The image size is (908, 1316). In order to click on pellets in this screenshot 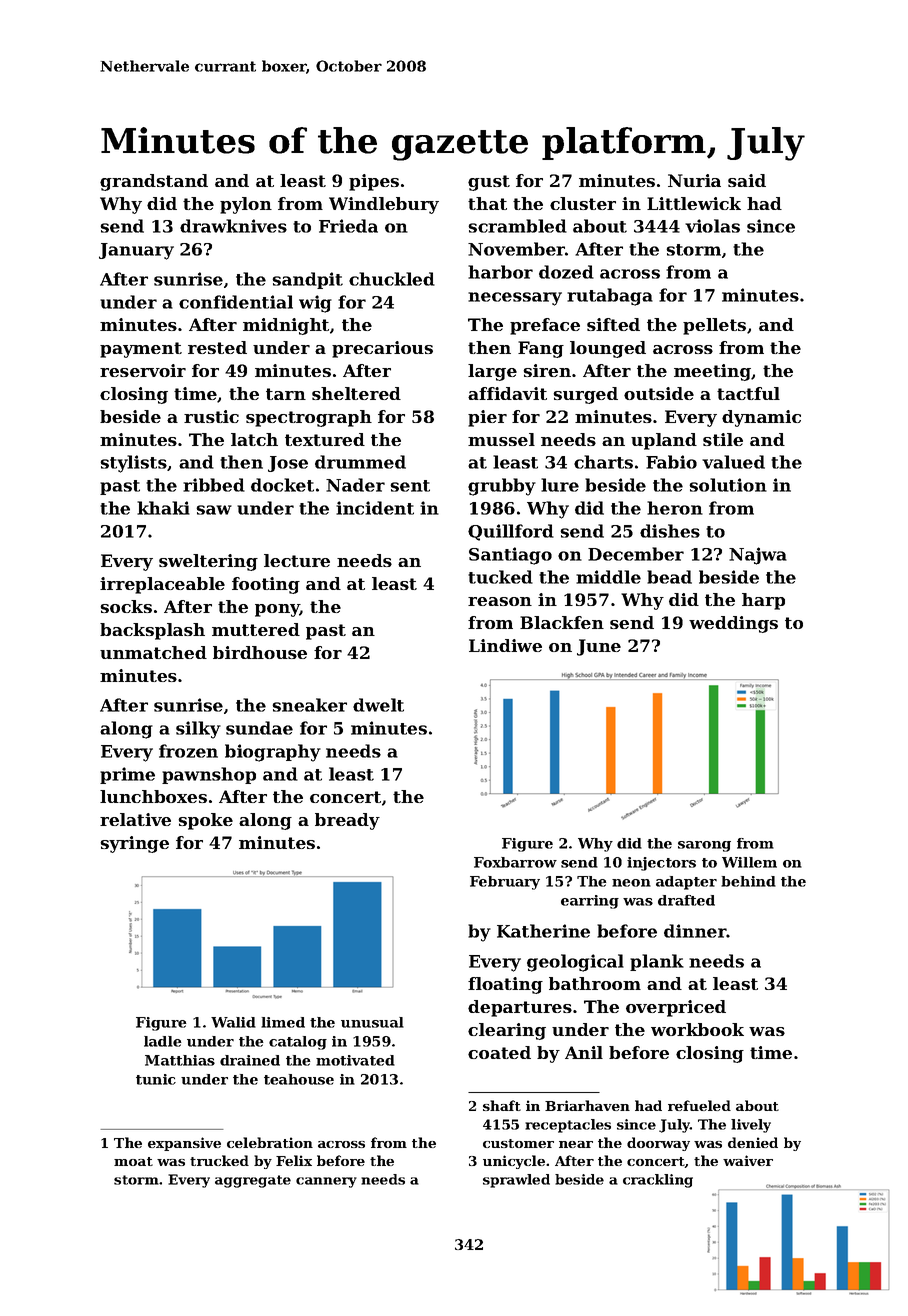, I will do `click(714, 326)`.
